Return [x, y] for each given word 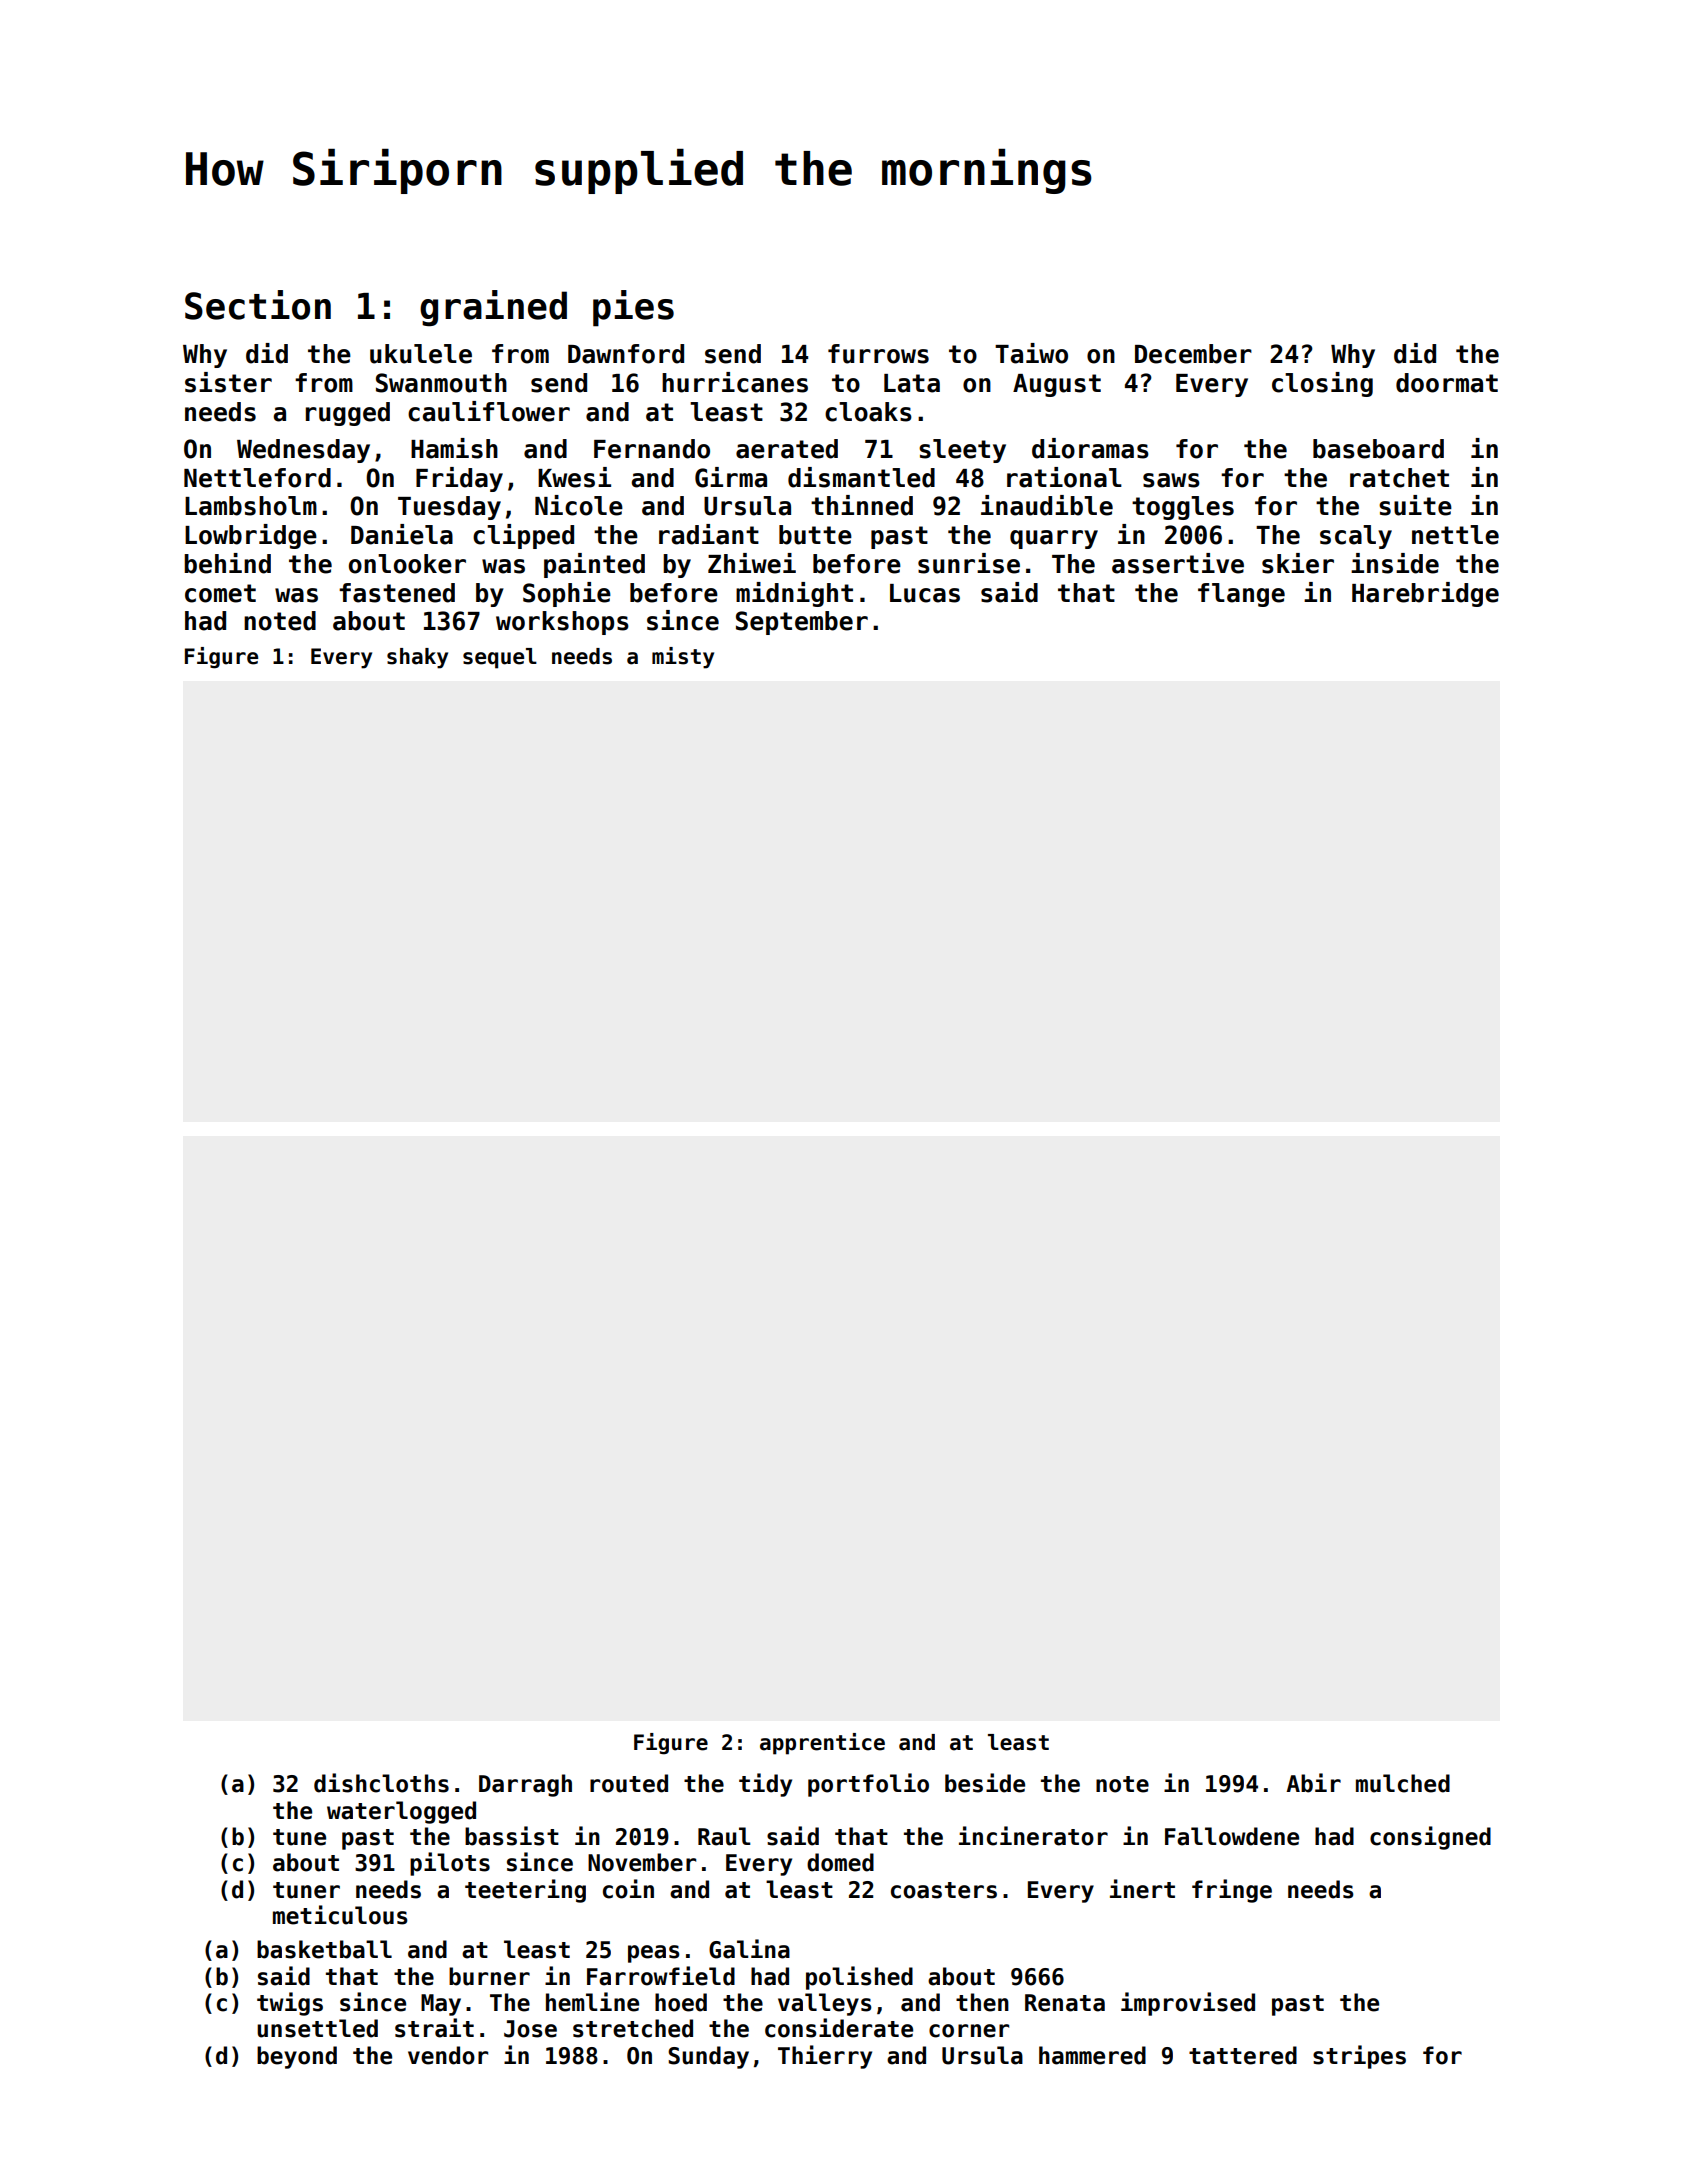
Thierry [825, 2057]
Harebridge [1425, 594]
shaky [417, 658]
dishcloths [381, 1783]
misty [683, 658]
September [802, 623]
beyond [297, 2057]
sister [228, 382]
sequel [500, 658]
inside [1395, 563]
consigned [1430, 1838]
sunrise [969, 563]
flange [1241, 595]
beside [985, 1783]
